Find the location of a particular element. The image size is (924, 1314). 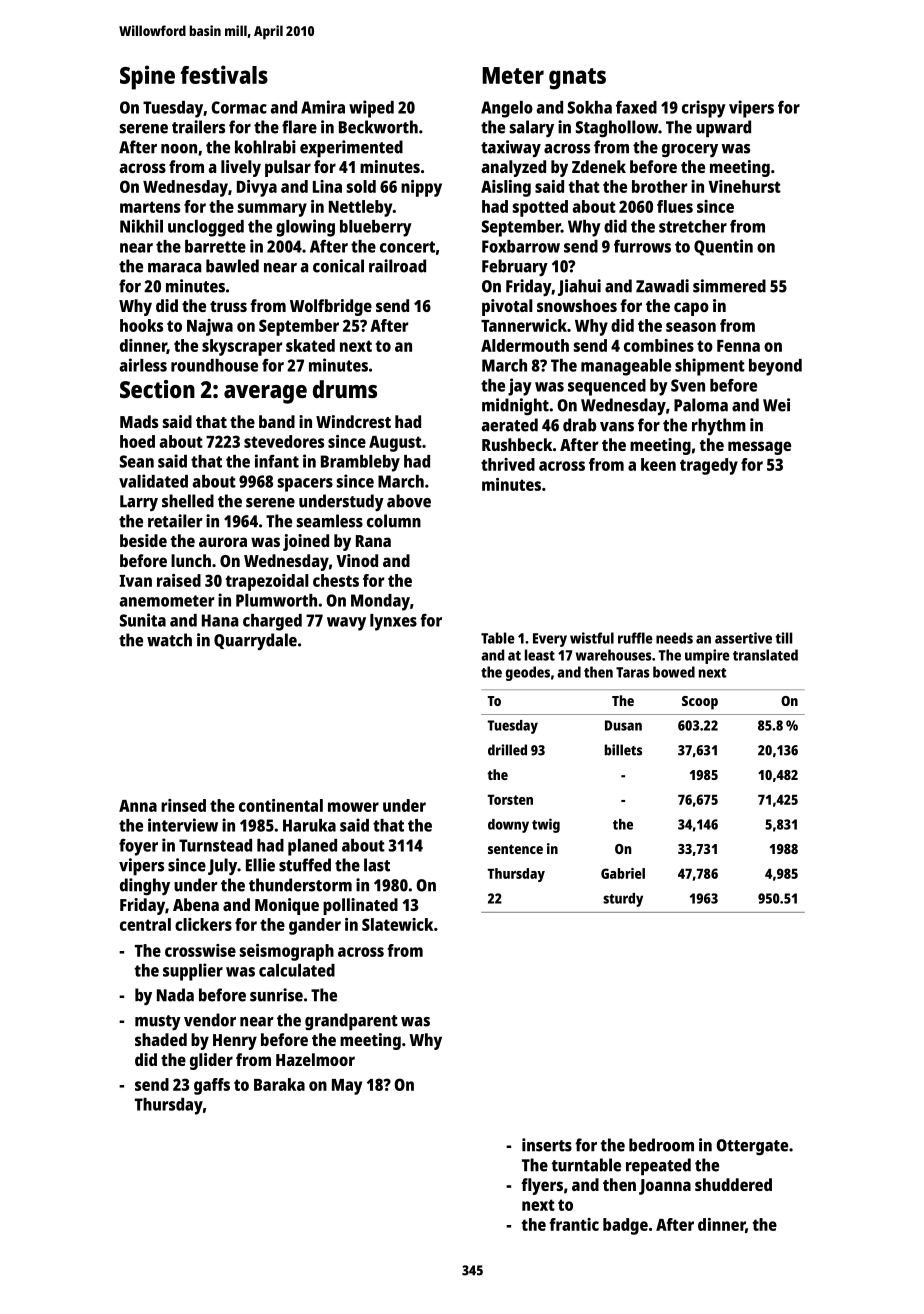

keen is located at coordinates (658, 464).
